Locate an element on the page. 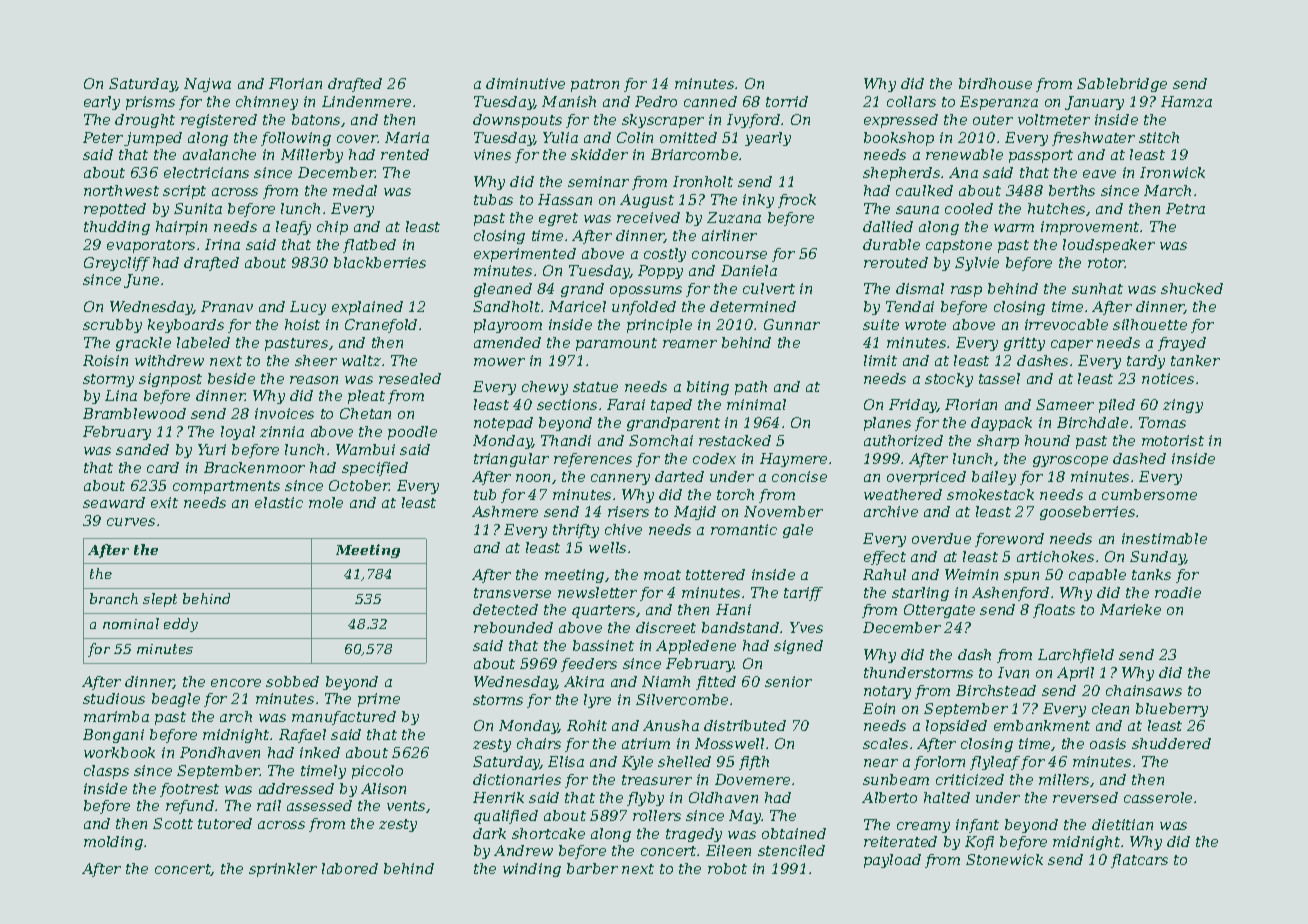  Najwa is located at coordinates (207, 85).
